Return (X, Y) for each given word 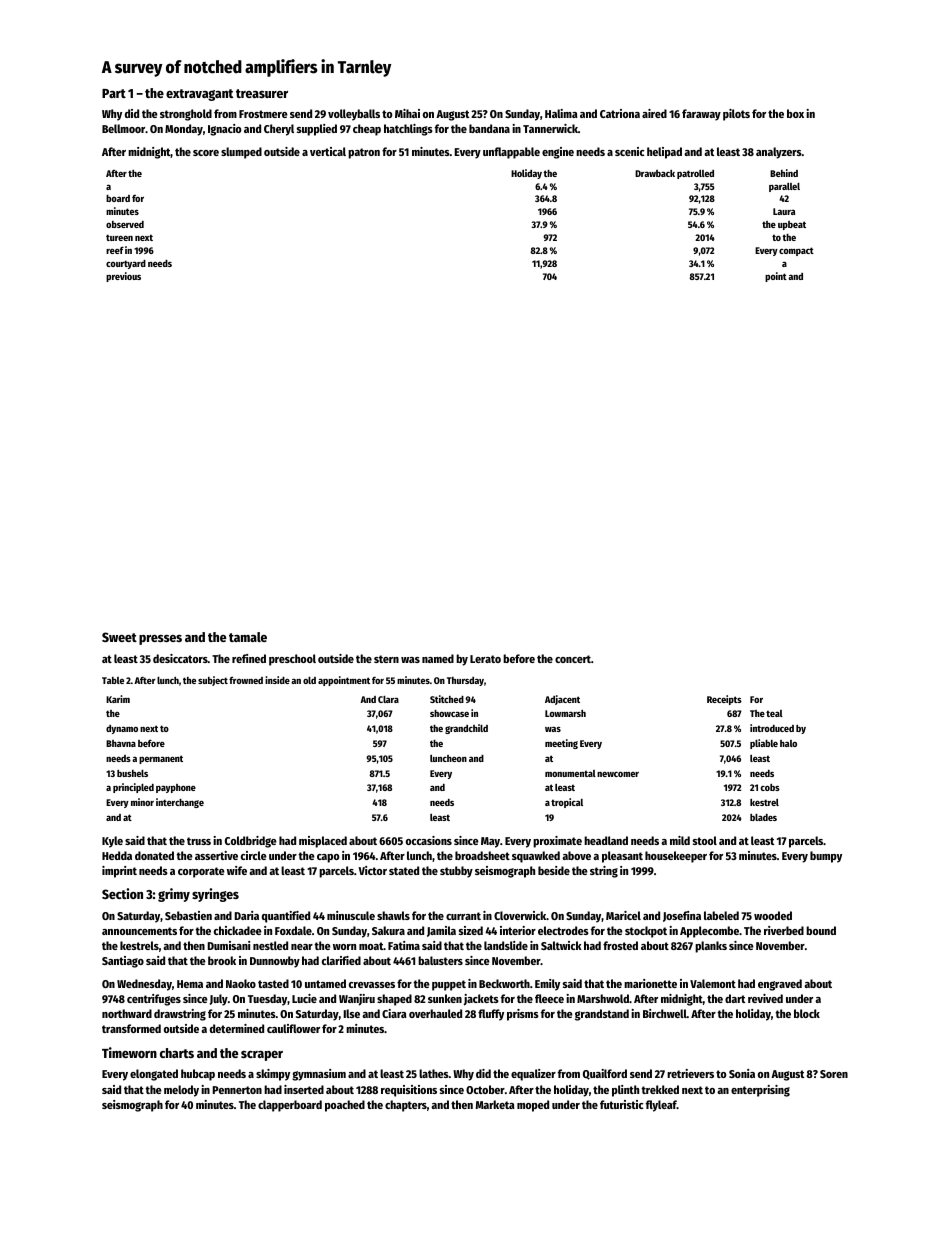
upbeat (792, 225)
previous (123, 277)
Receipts (724, 700)
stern (386, 659)
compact (796, 251)
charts (177, 1053)
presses (160, 640)
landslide (506, 945)
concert (573, 659)
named (438, 658)
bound (821, 930)
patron (364, 153)
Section (122, 893)
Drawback (655, 173)
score (206, 153)
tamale (248, 637)
